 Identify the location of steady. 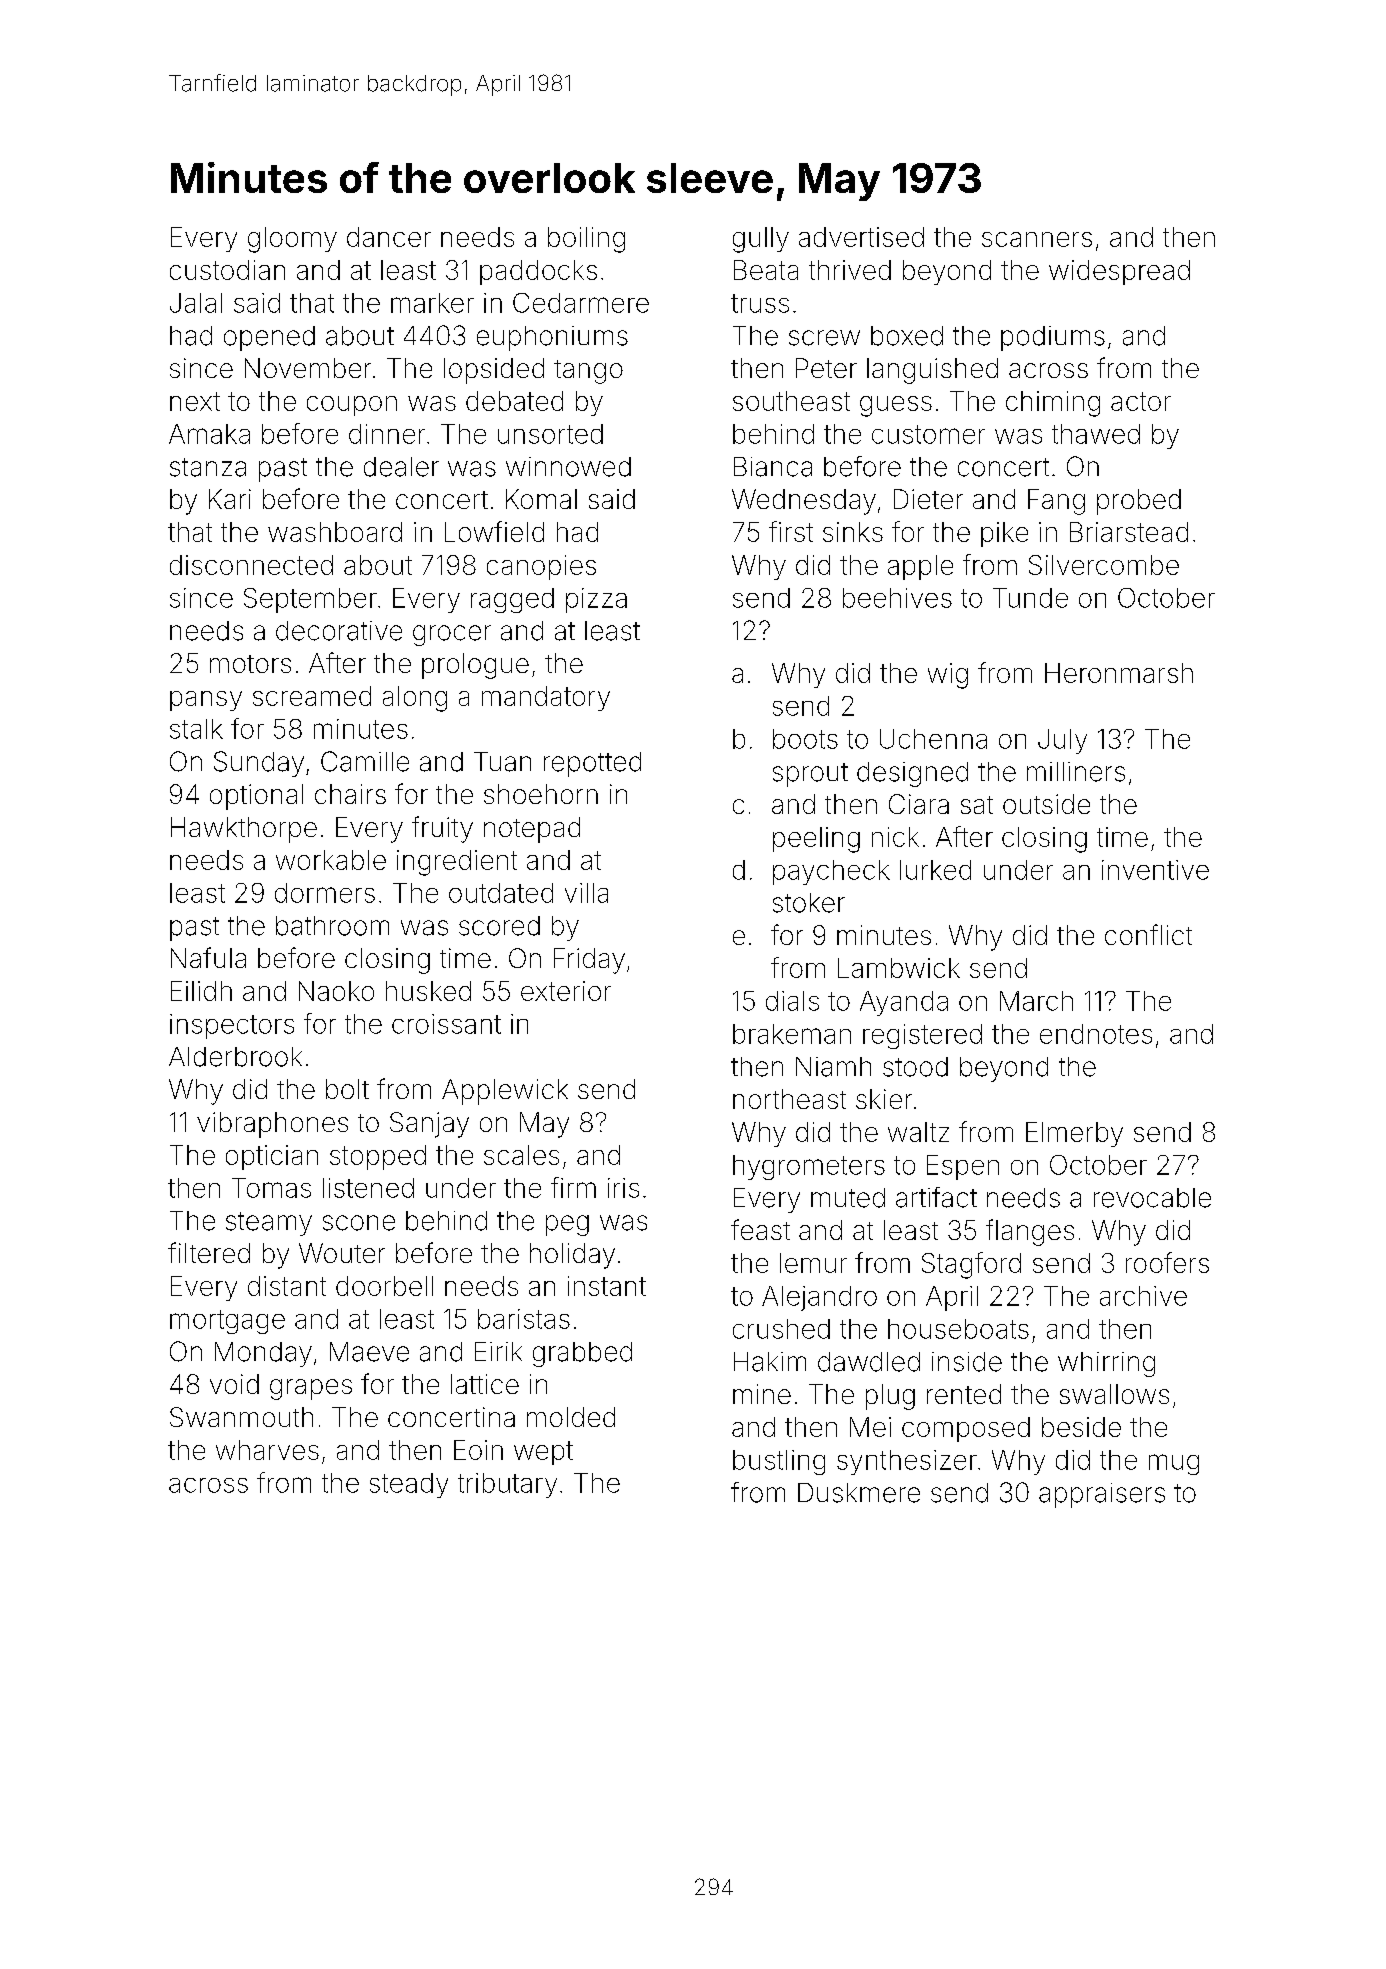
(409, 1485).
